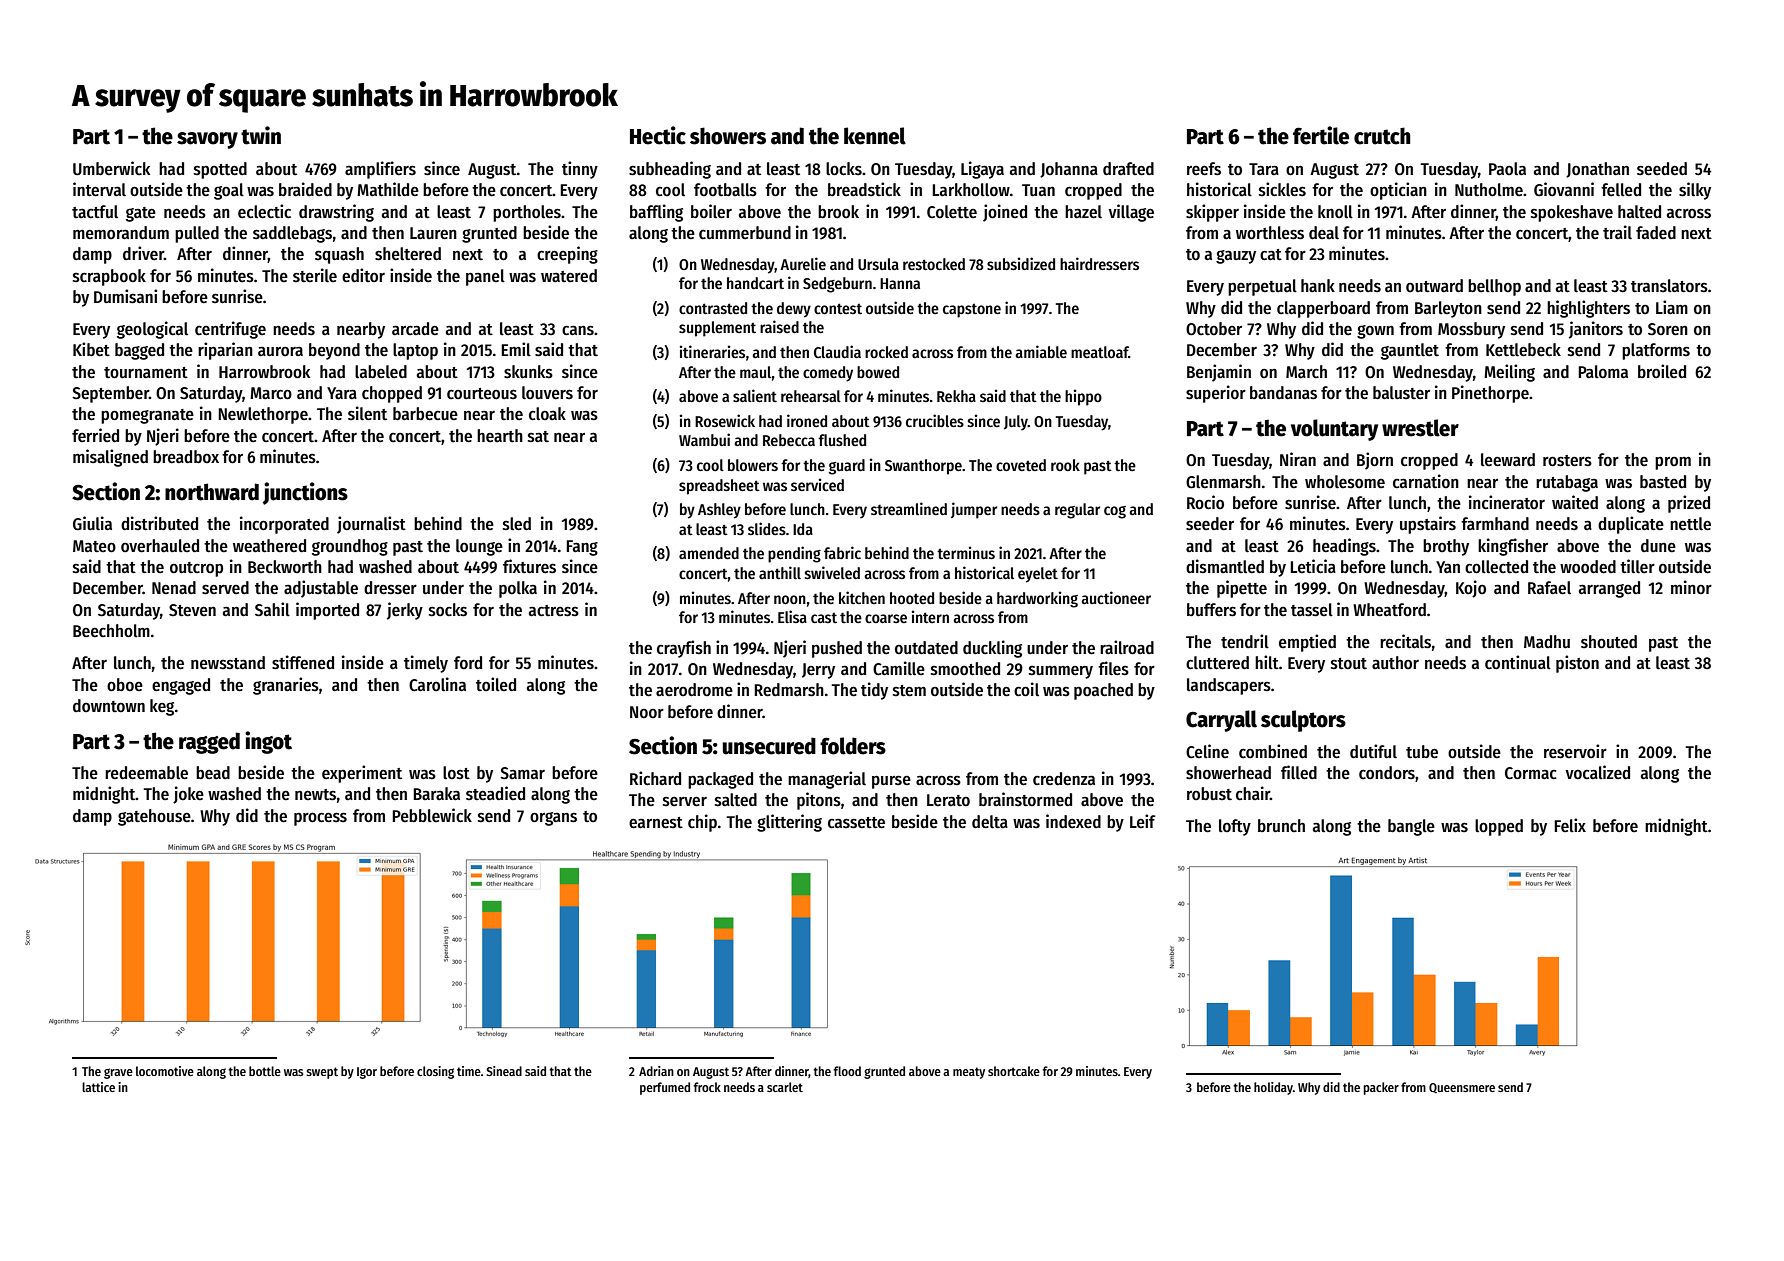 The width and height of the page is (1784, 1261). What do you see at coordinates (990, 822) in the page?
I see `delta` at bounding box center [990, 822].
